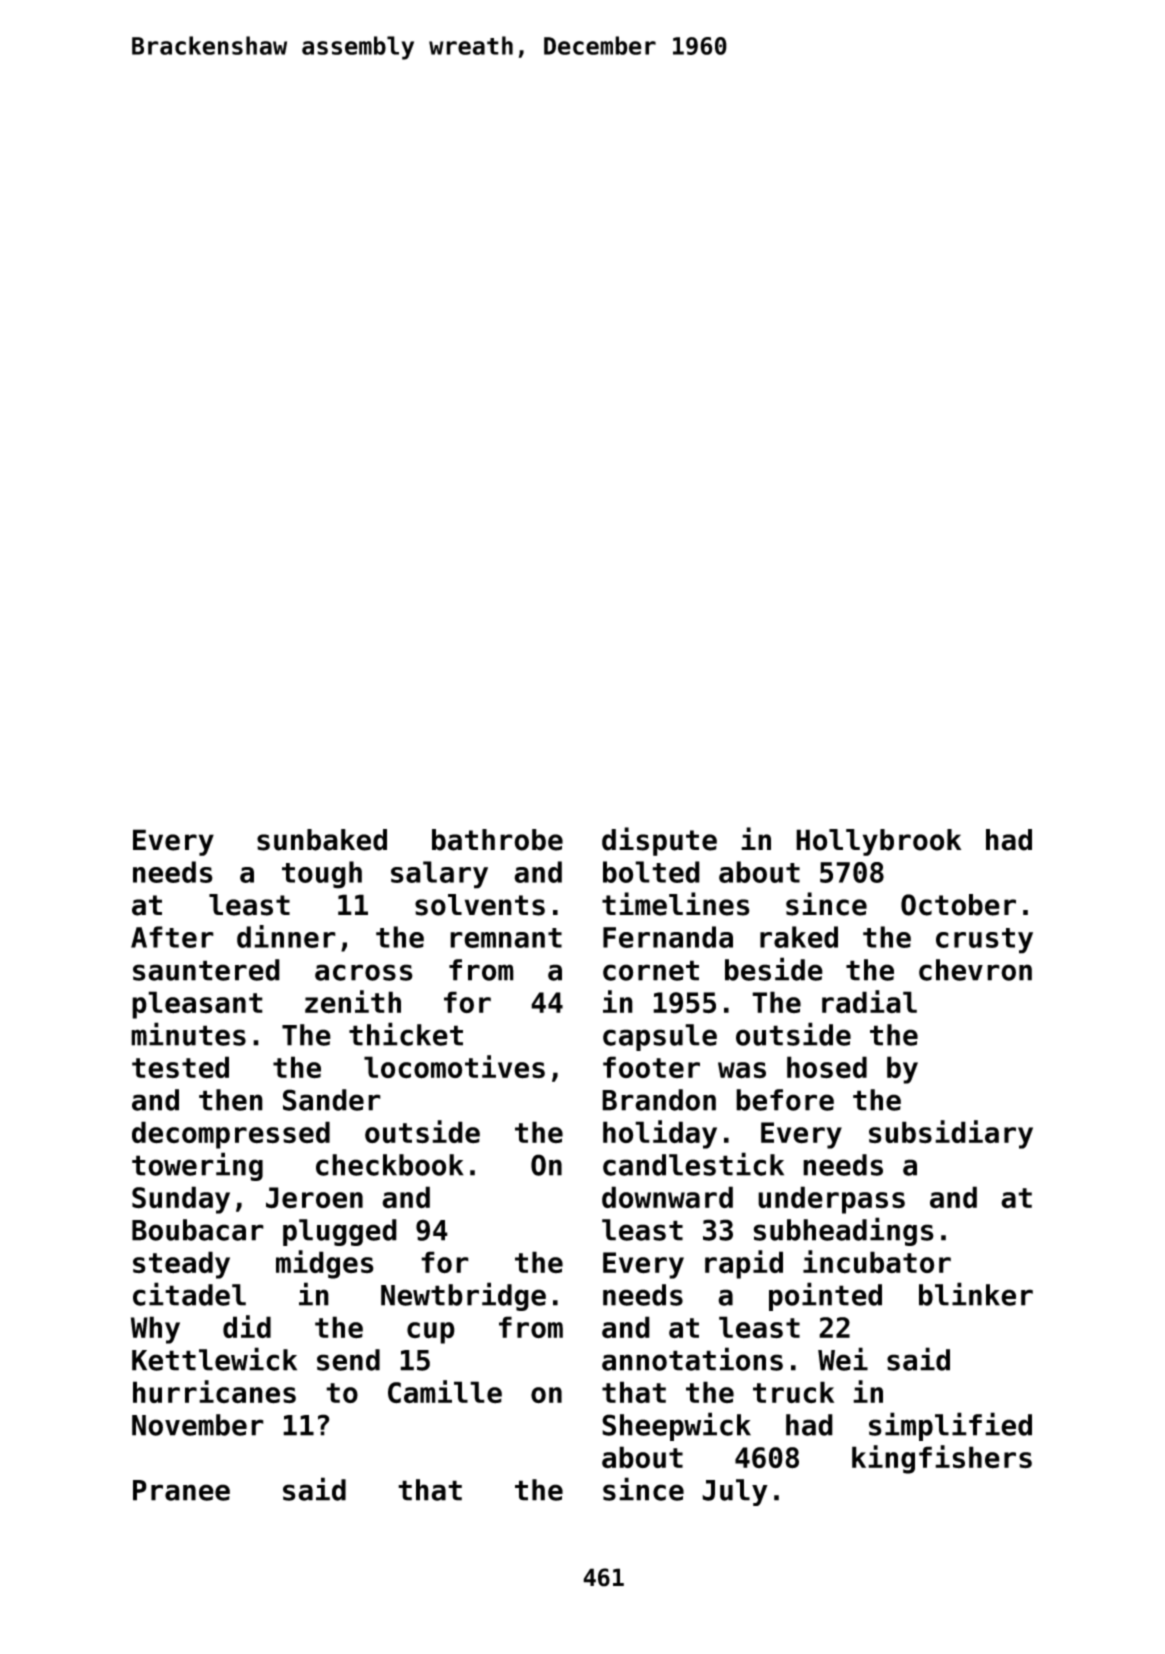 This page has height=1654, width=1165. Describe the element at coordinates (348, 1360) in the page. I see `send` at that location.
